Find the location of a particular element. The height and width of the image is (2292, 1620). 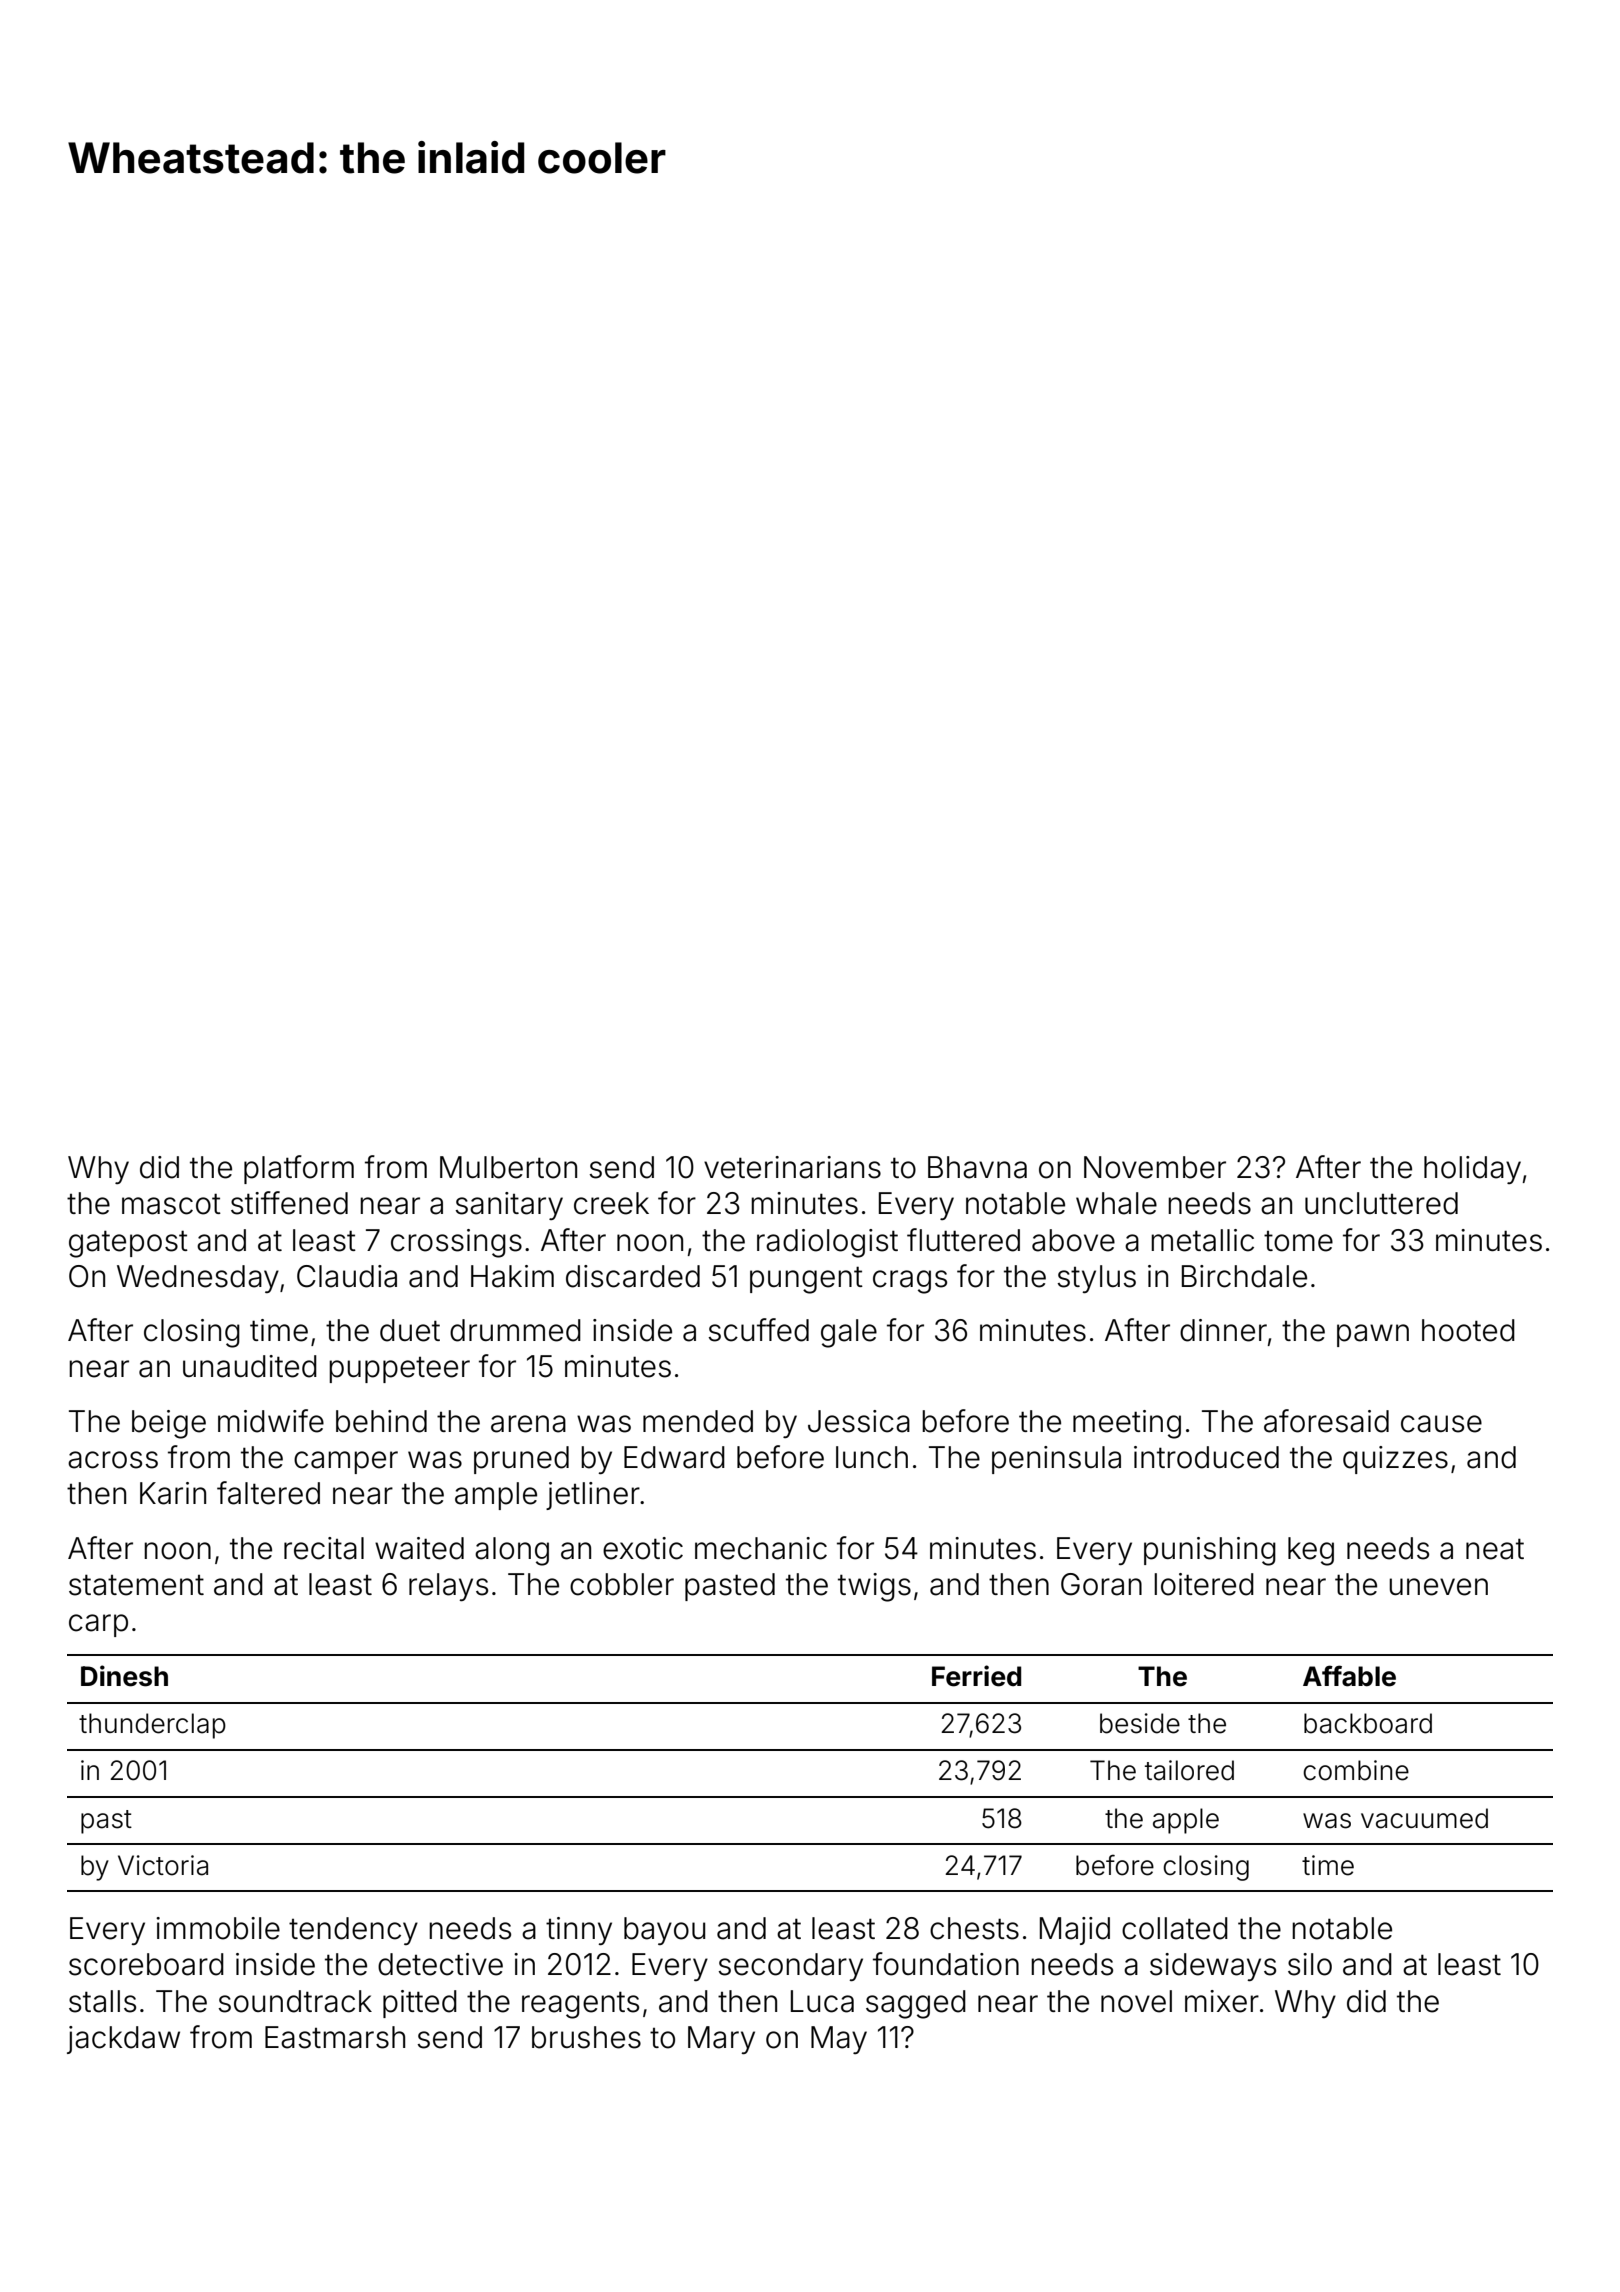

stalls is located at coordinates (102, 2001).
